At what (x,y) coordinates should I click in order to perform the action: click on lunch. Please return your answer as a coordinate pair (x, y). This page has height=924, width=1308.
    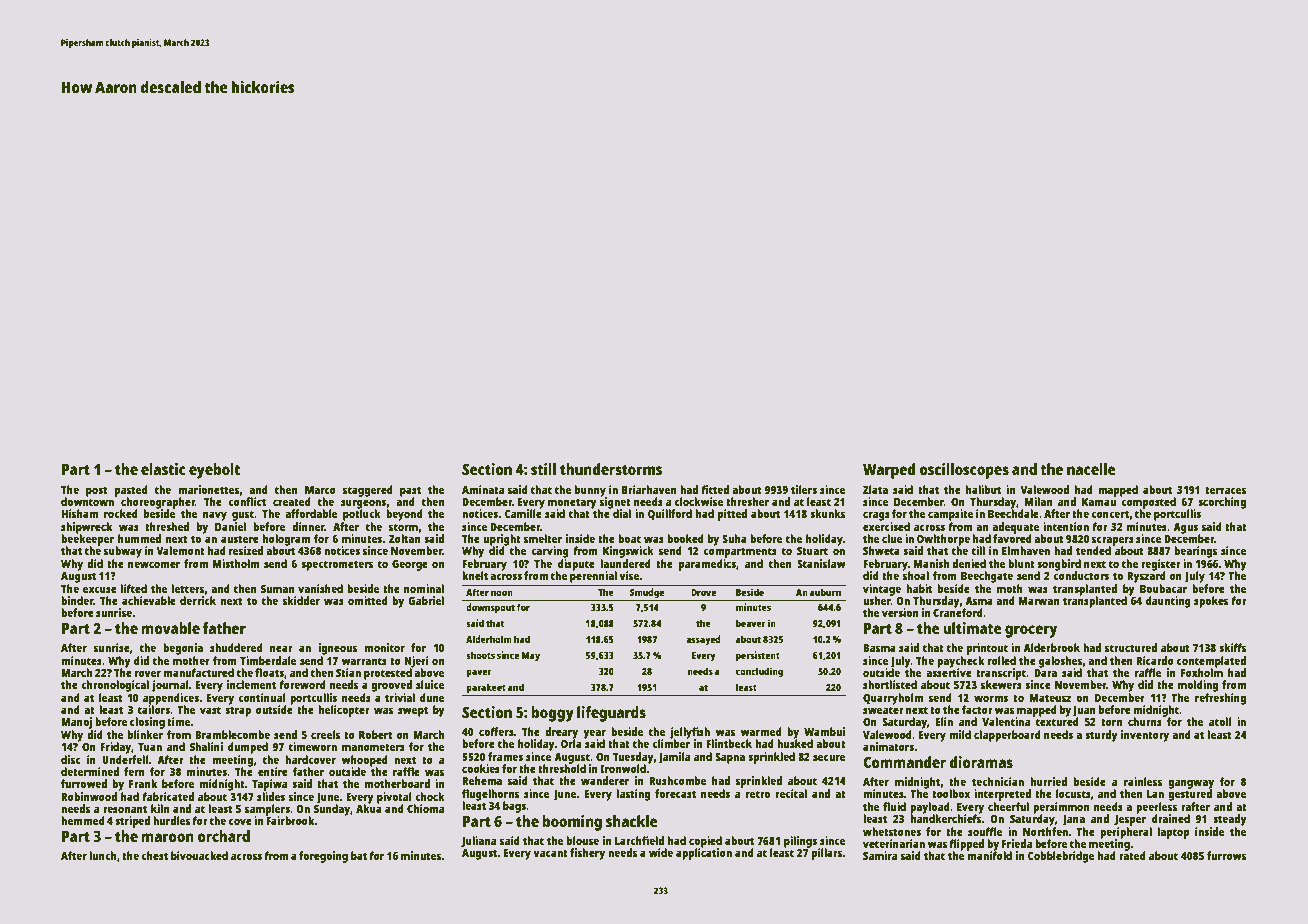
    Looking at the image, I should click on (103, 855).
